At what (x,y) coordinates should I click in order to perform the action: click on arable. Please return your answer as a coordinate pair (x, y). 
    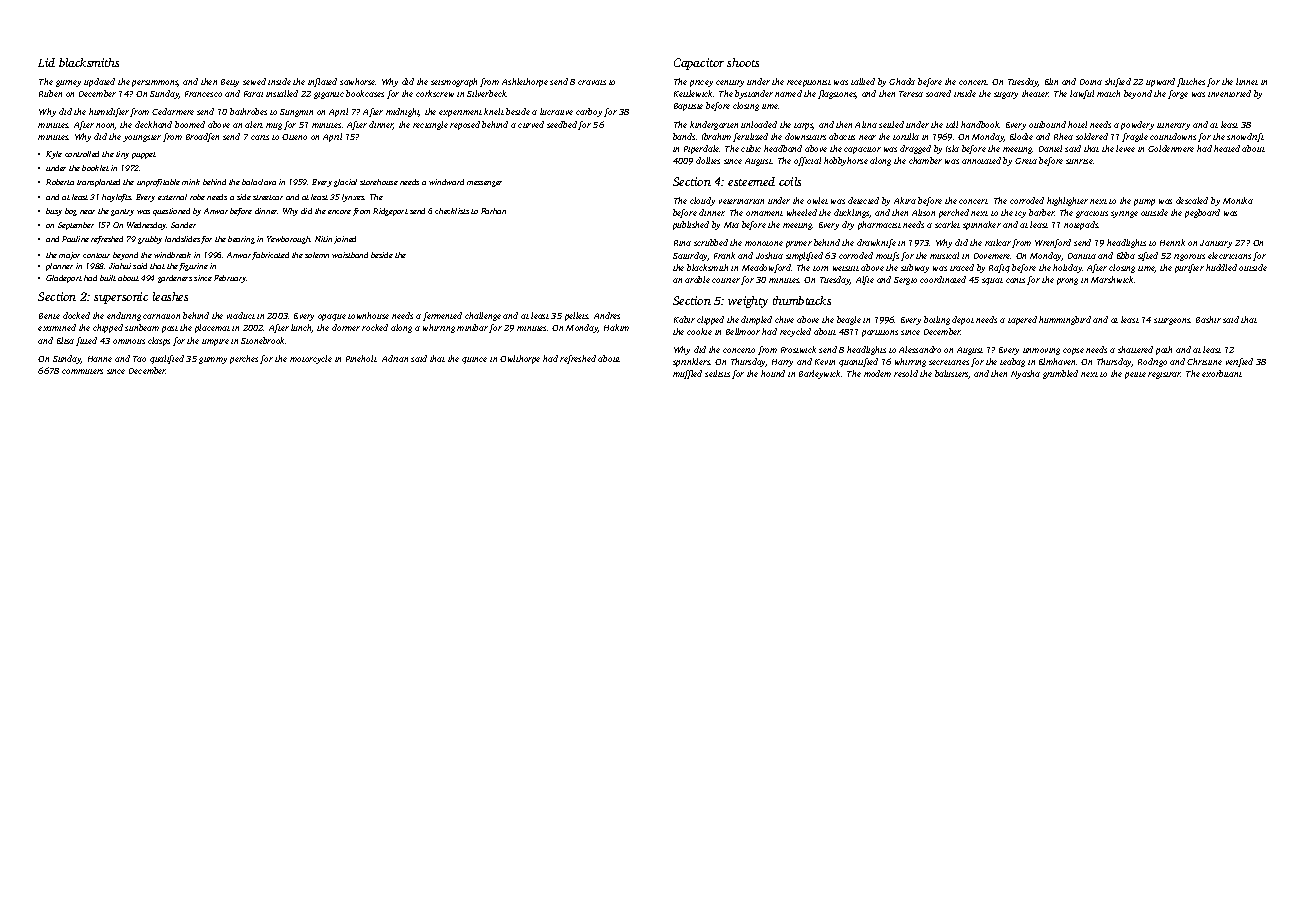
    Looking at the image, I should click on (697, 279).
